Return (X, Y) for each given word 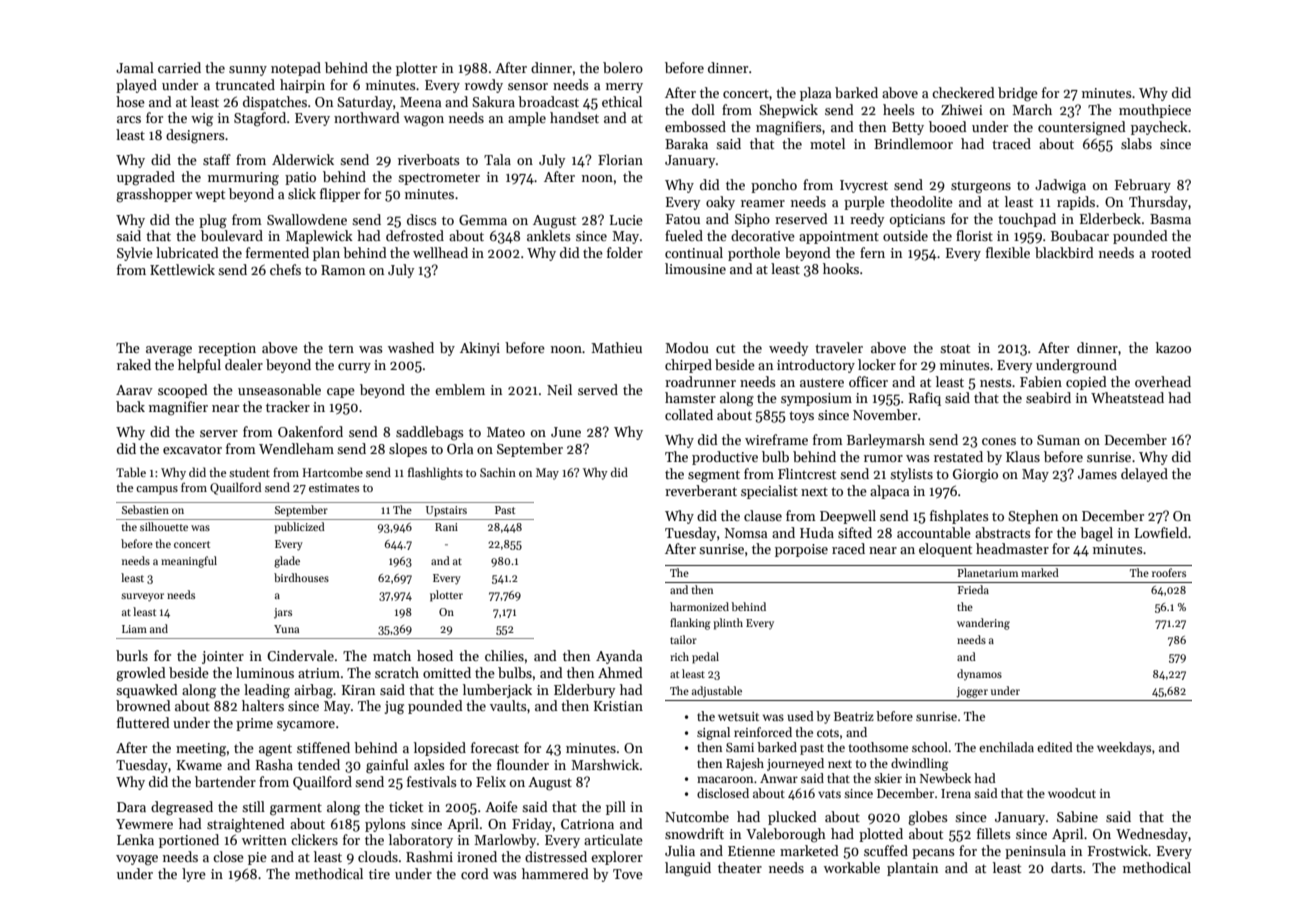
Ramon (343, 270)
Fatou (683, 219)
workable (852, 867)
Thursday (1158, 203)
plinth (728, 624)
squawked (147, 691)
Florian (620, 159)
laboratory (421, 841)
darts (1066, 867)
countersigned (1082, 128)
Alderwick (303, 159)
